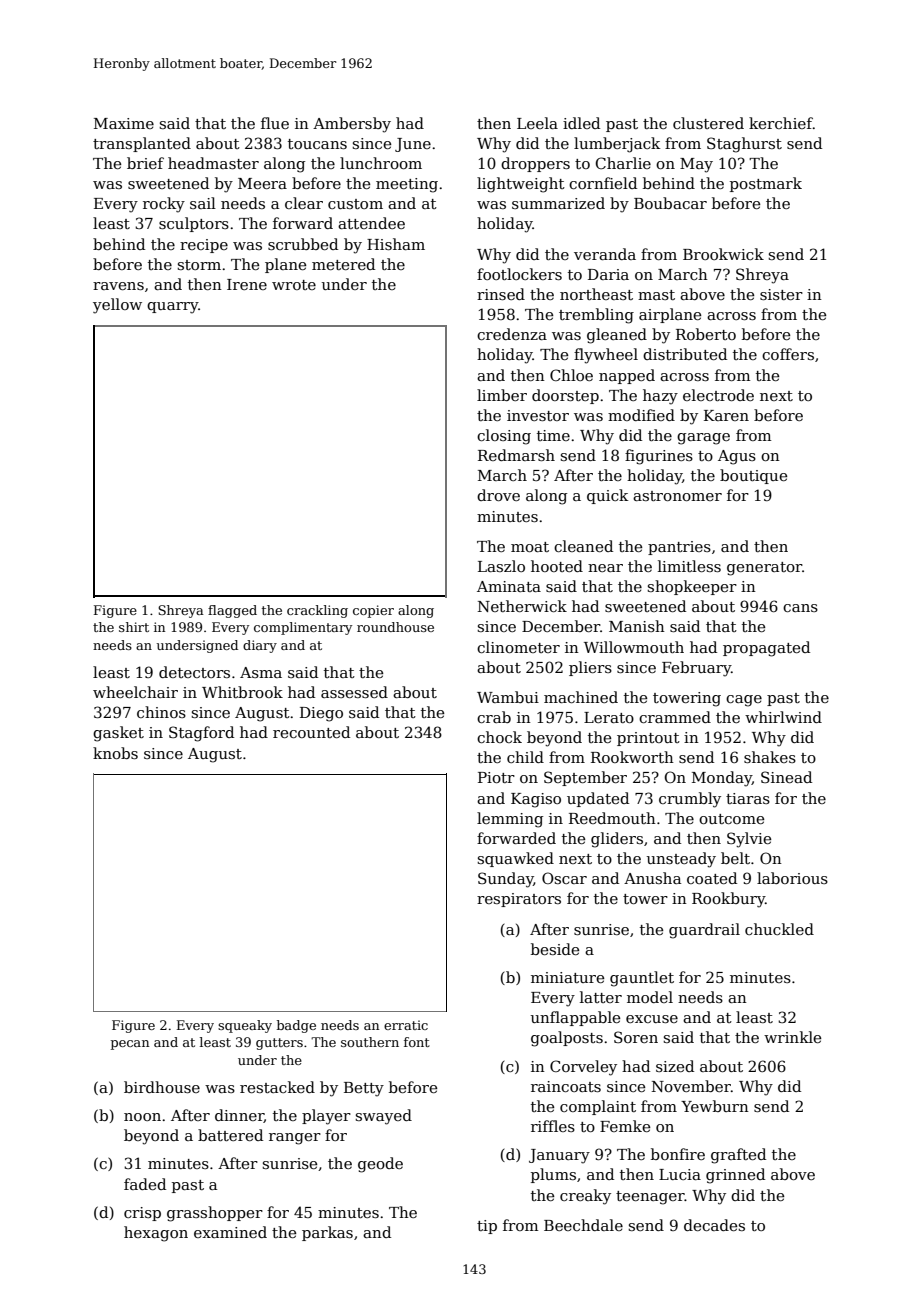 The height and width of the screenshot is (1308, 924). What do you see at coordinates (501, 294) in the screenshot?
I see `rinsed` at bounding box center [501, 294].
